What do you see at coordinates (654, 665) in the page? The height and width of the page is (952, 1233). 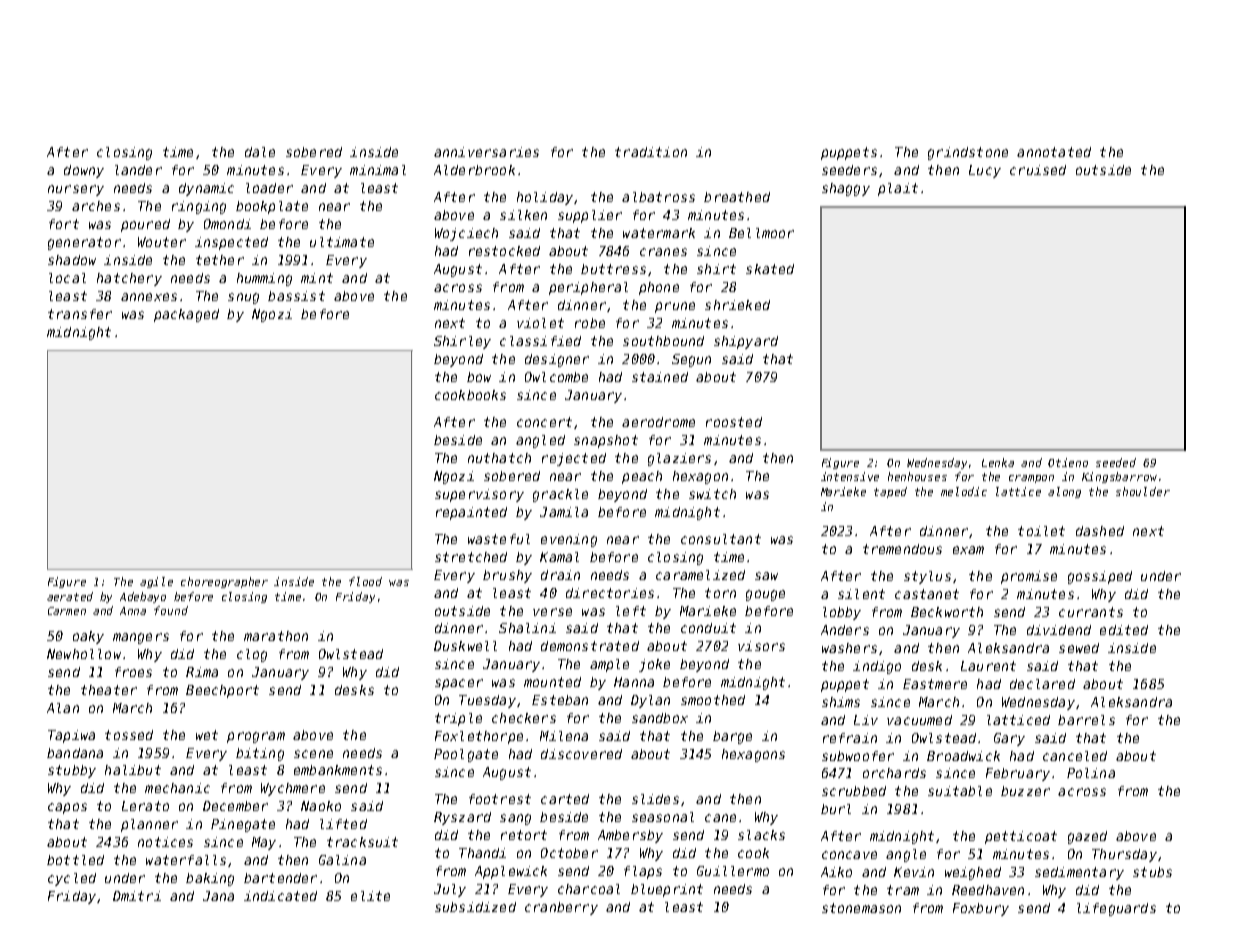 I see `joke` at bounding box center [654, 665].
